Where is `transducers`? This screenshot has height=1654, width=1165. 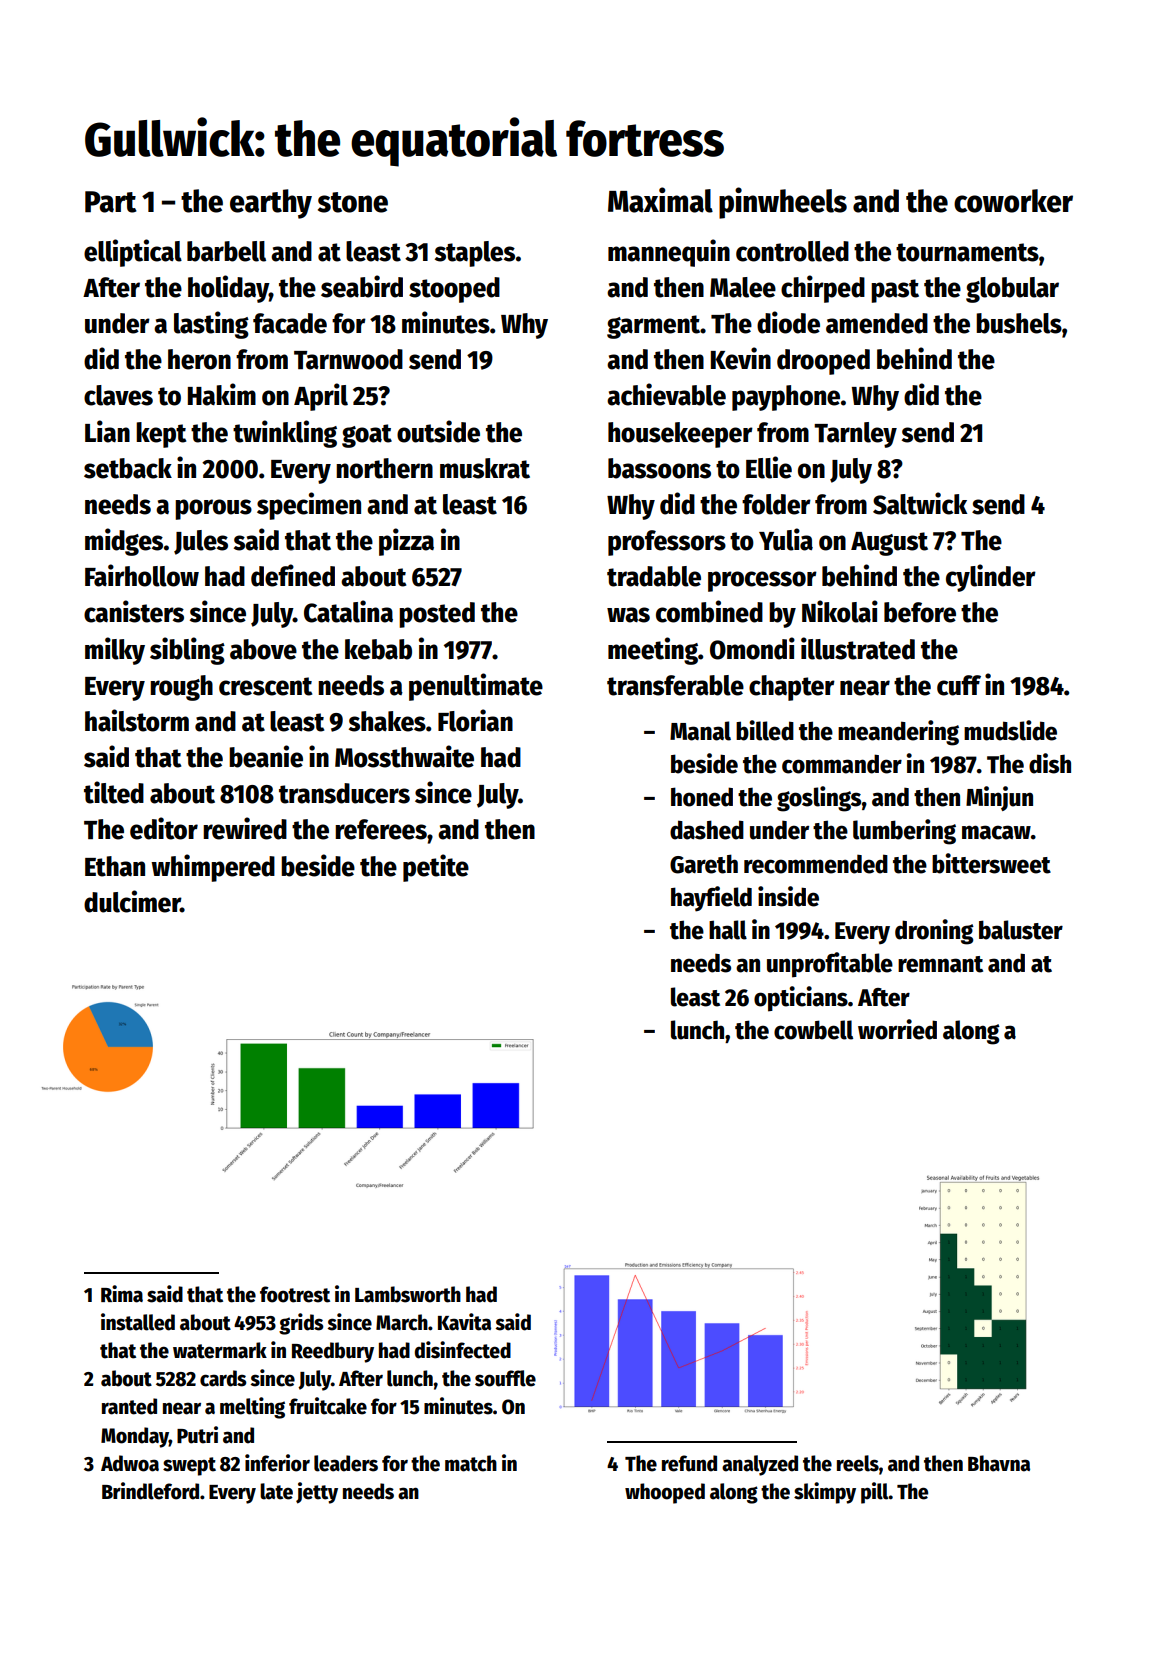 transducers is located at coordinates (344, 793).
